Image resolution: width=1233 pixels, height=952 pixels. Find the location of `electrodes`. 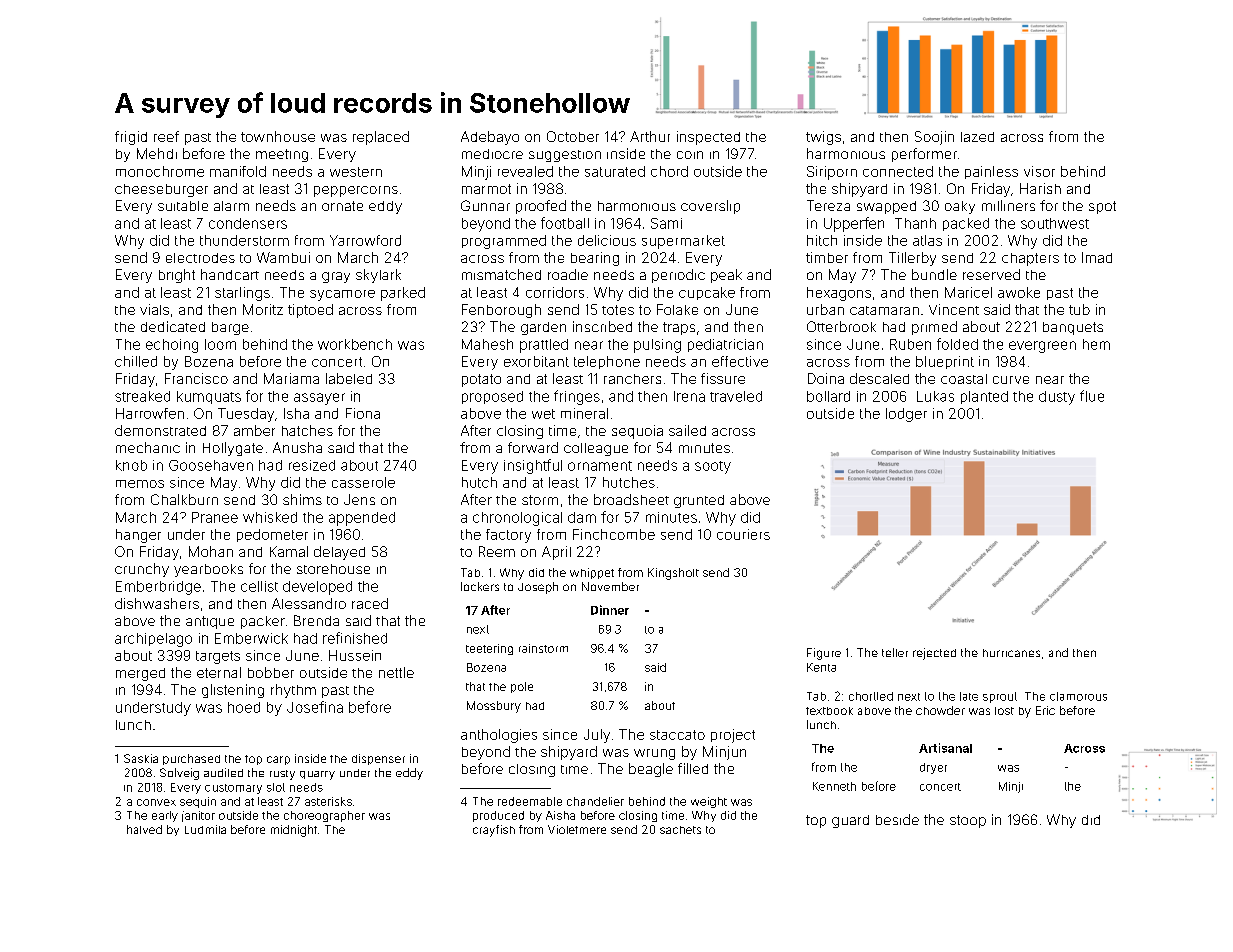

electrodes is located at coordinates (200, 258).
